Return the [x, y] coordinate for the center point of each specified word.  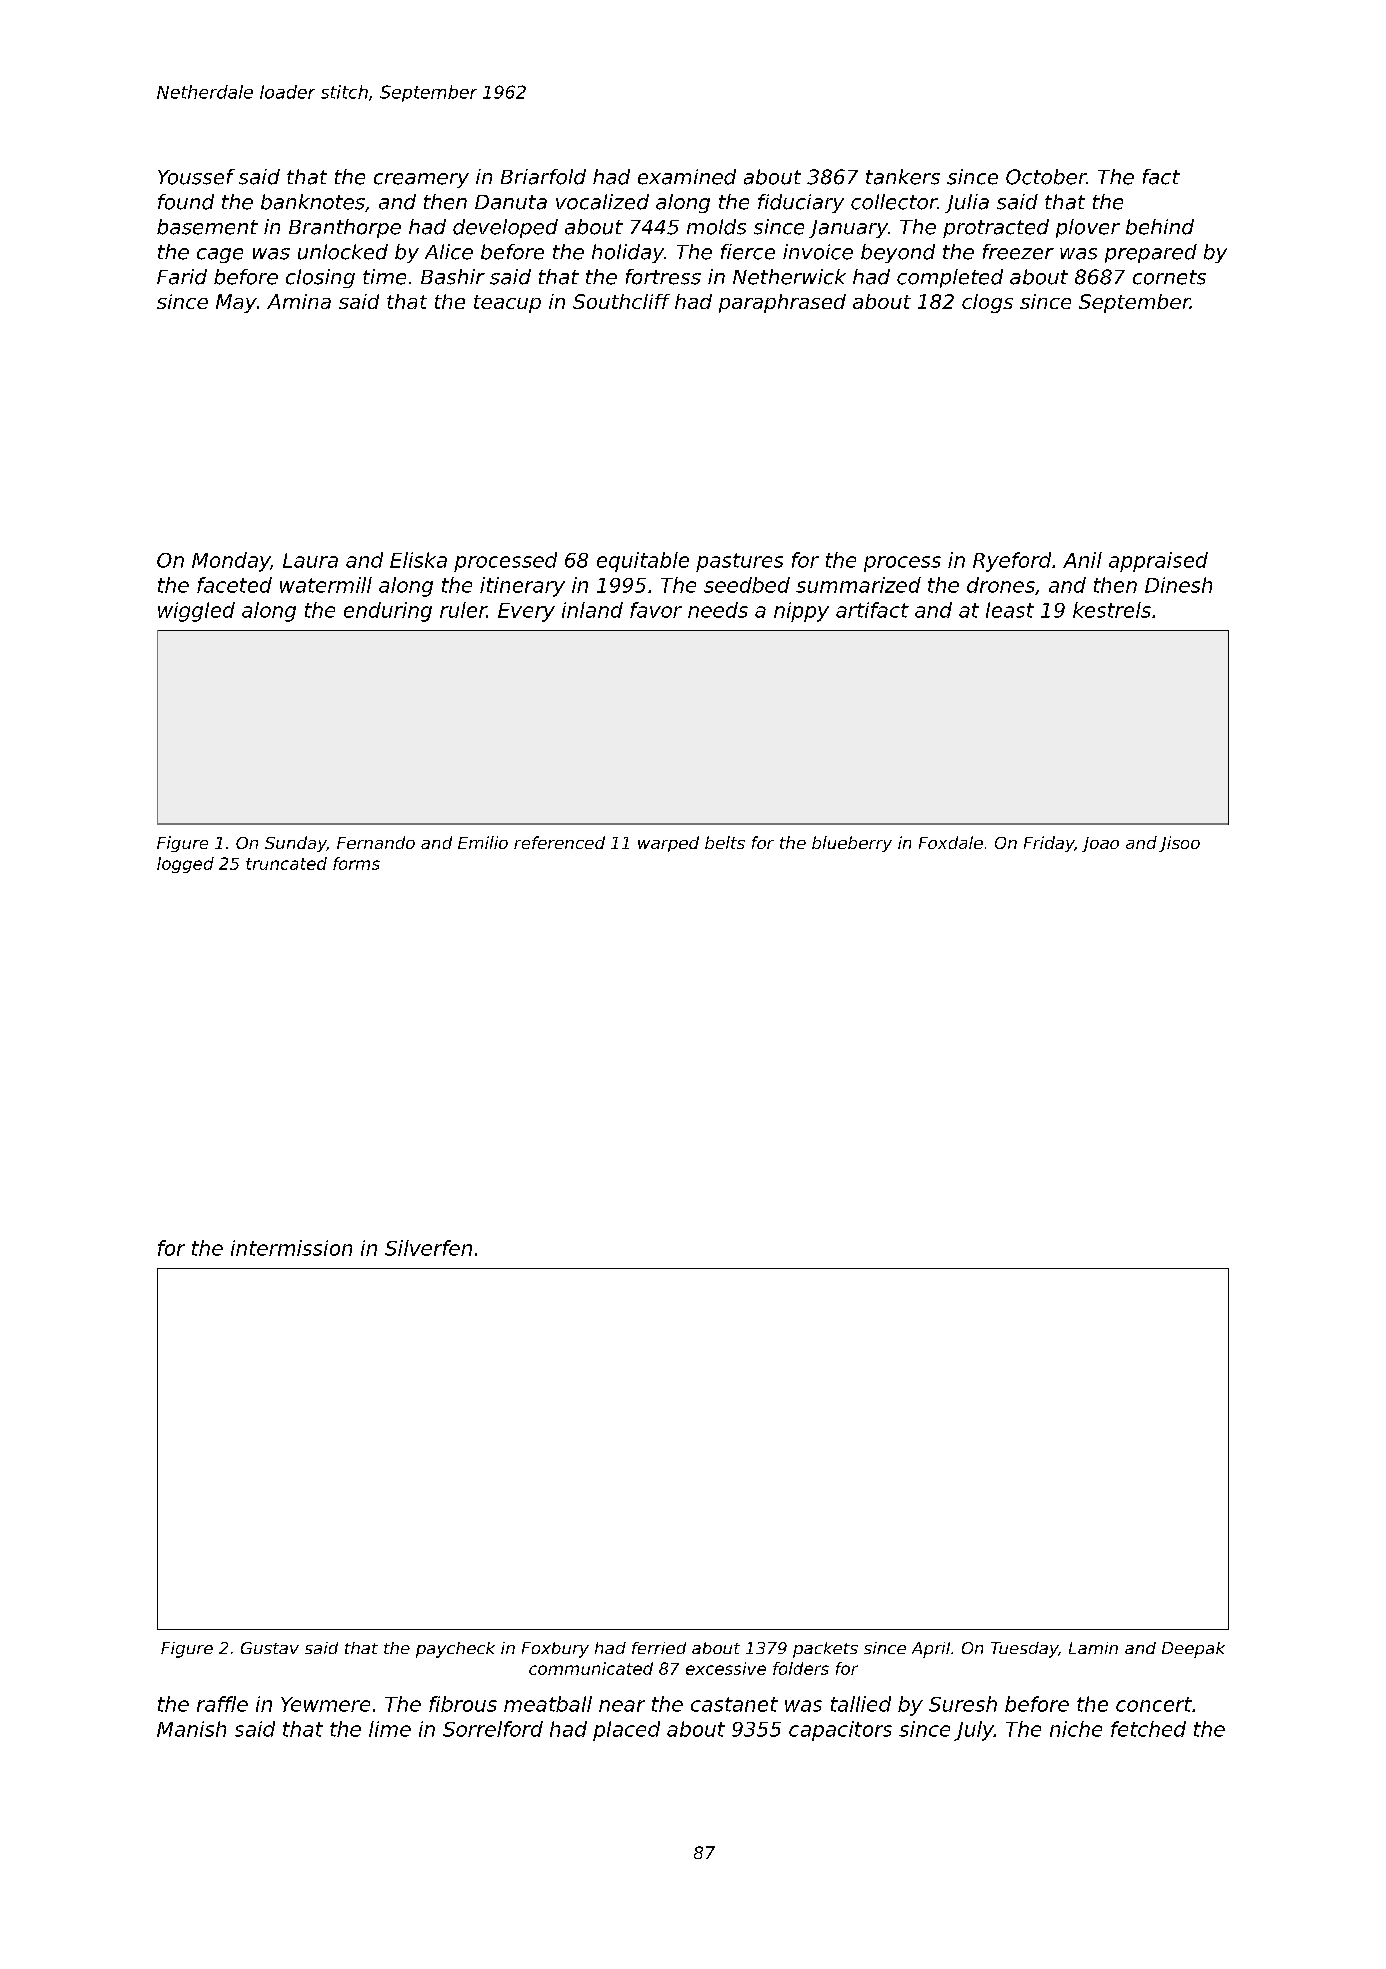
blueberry [852, 844]
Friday [1049, 844]
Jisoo [1179, 844]
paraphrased [782, 303]
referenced [559, 842]
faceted [234, 585]
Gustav [270, 1648]
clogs [987, 303]
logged [185, 865]
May [236, 303]
